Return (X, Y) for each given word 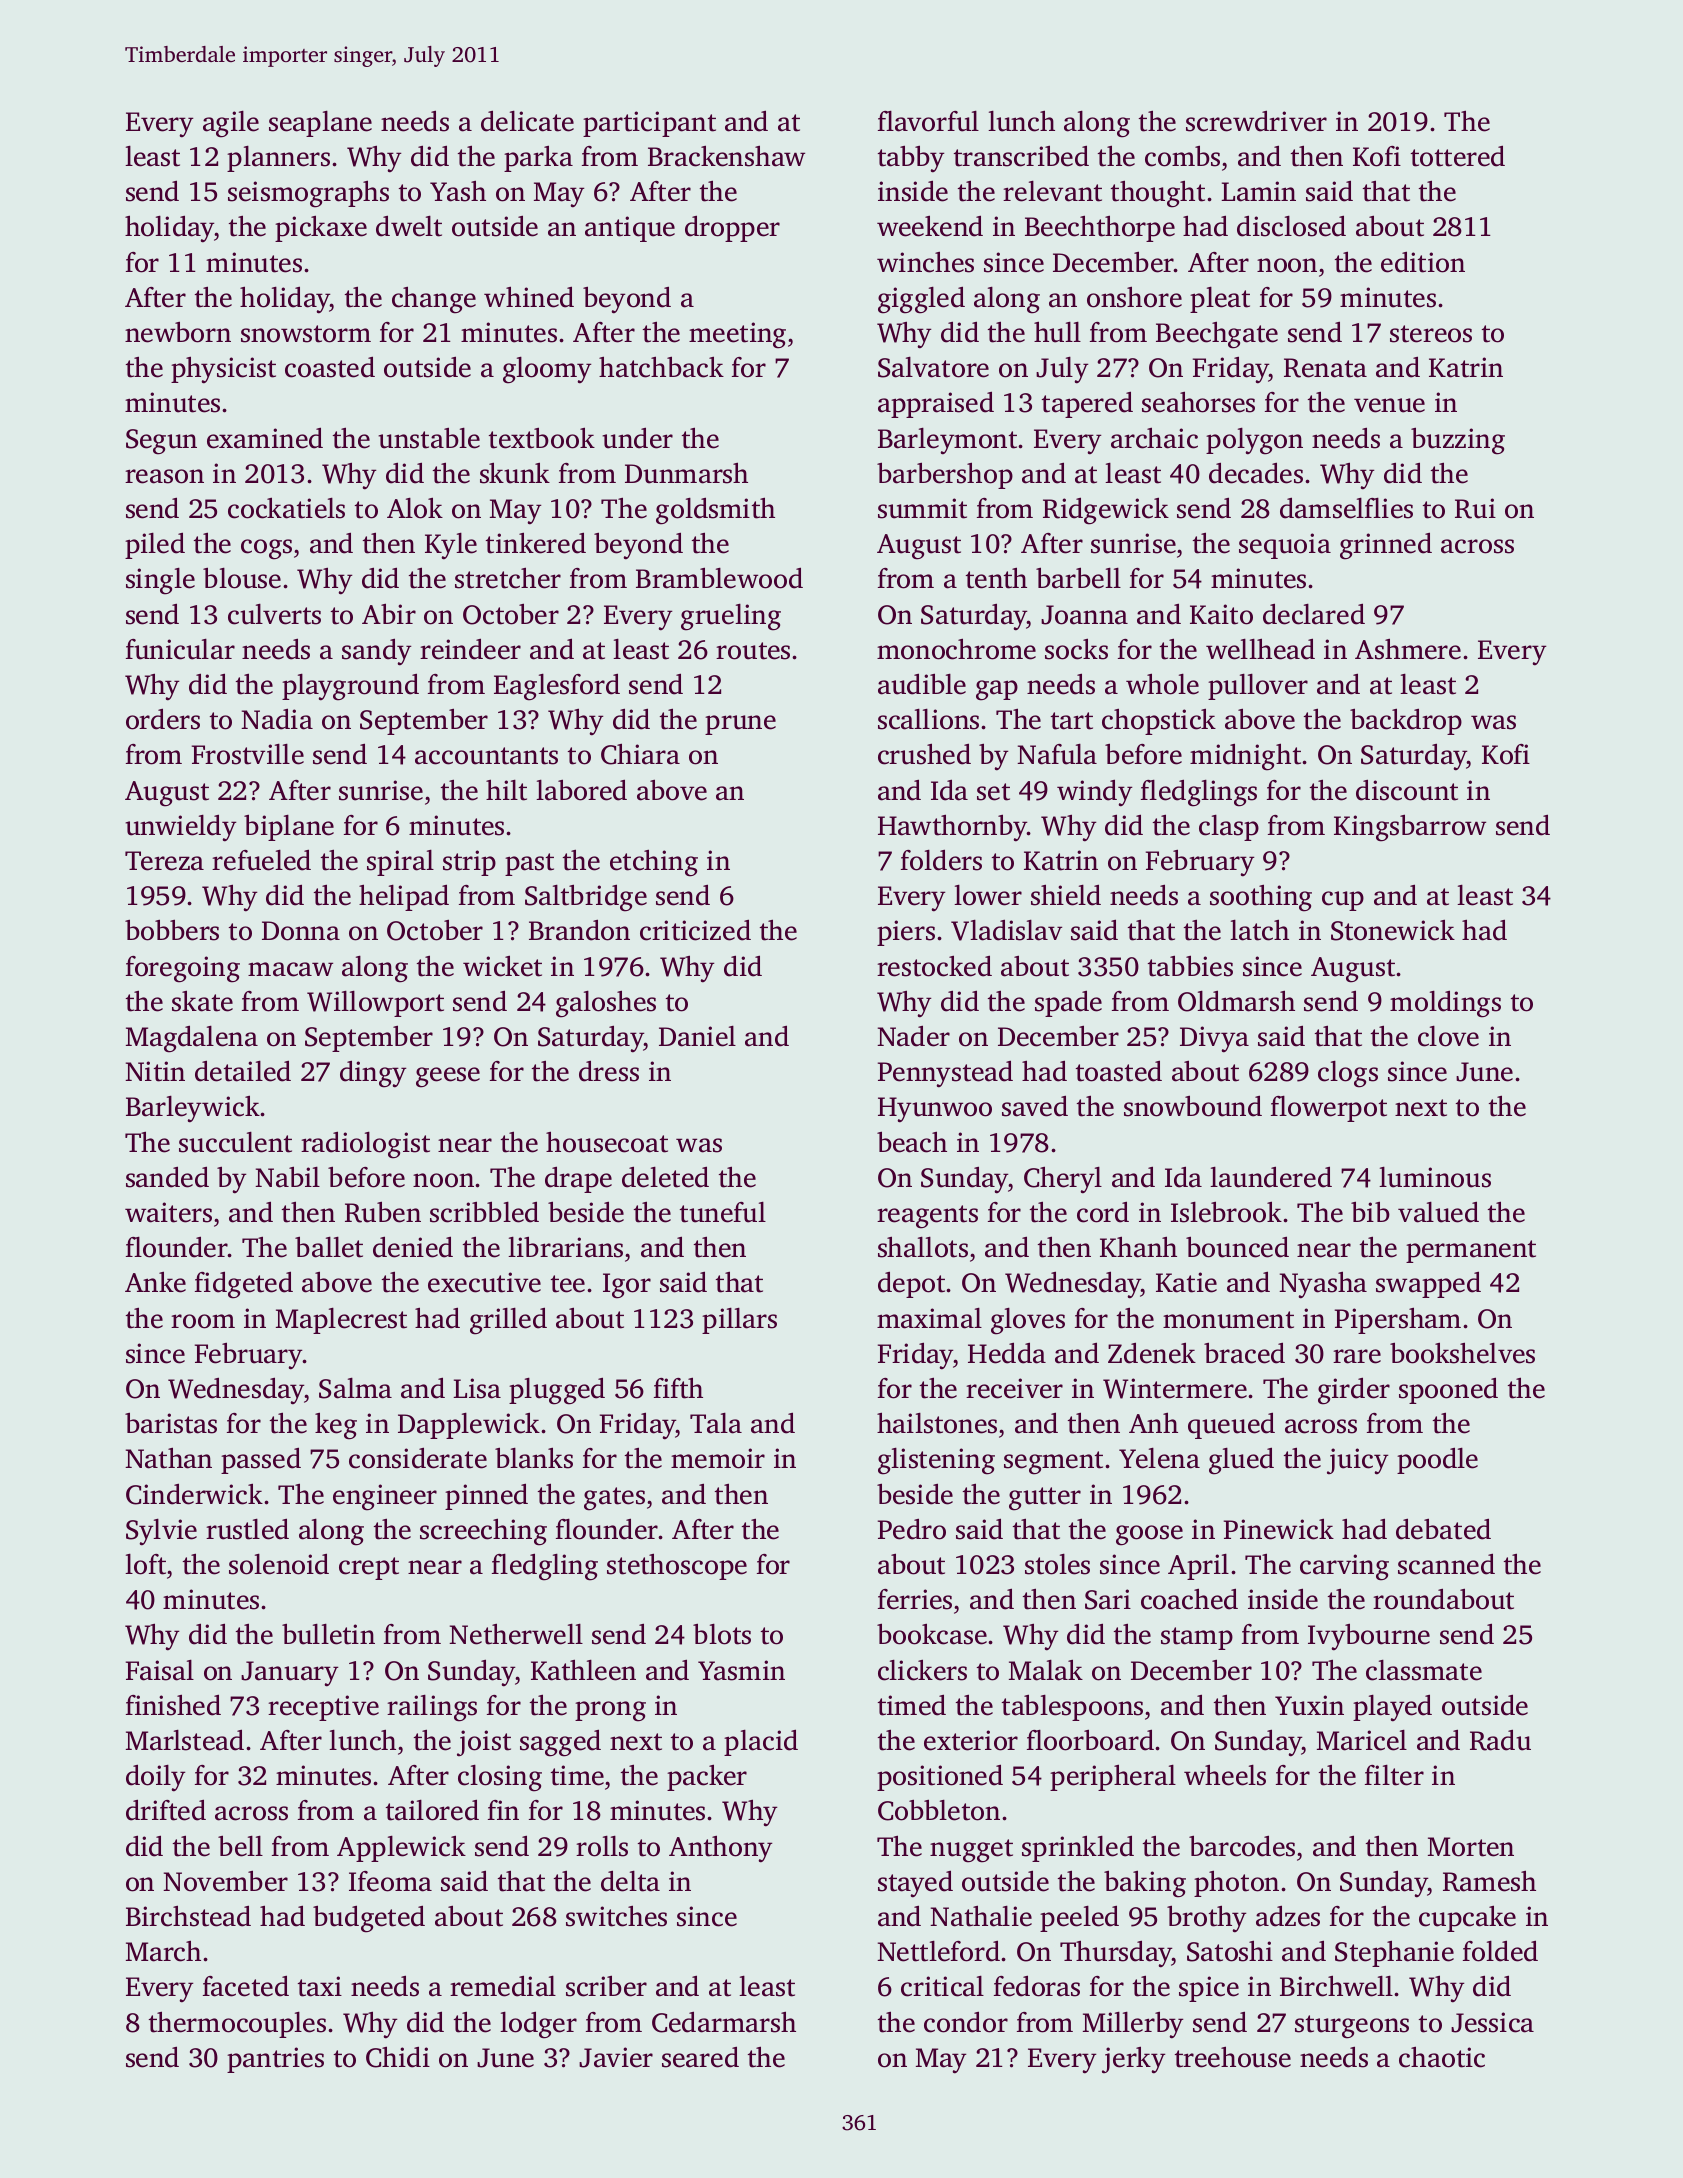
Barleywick (193, 1109)
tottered (1458, 156)
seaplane (320, 124)
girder (1354, 1391)
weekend (930, 226)
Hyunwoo (935, 1110)
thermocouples (237, 2024)
